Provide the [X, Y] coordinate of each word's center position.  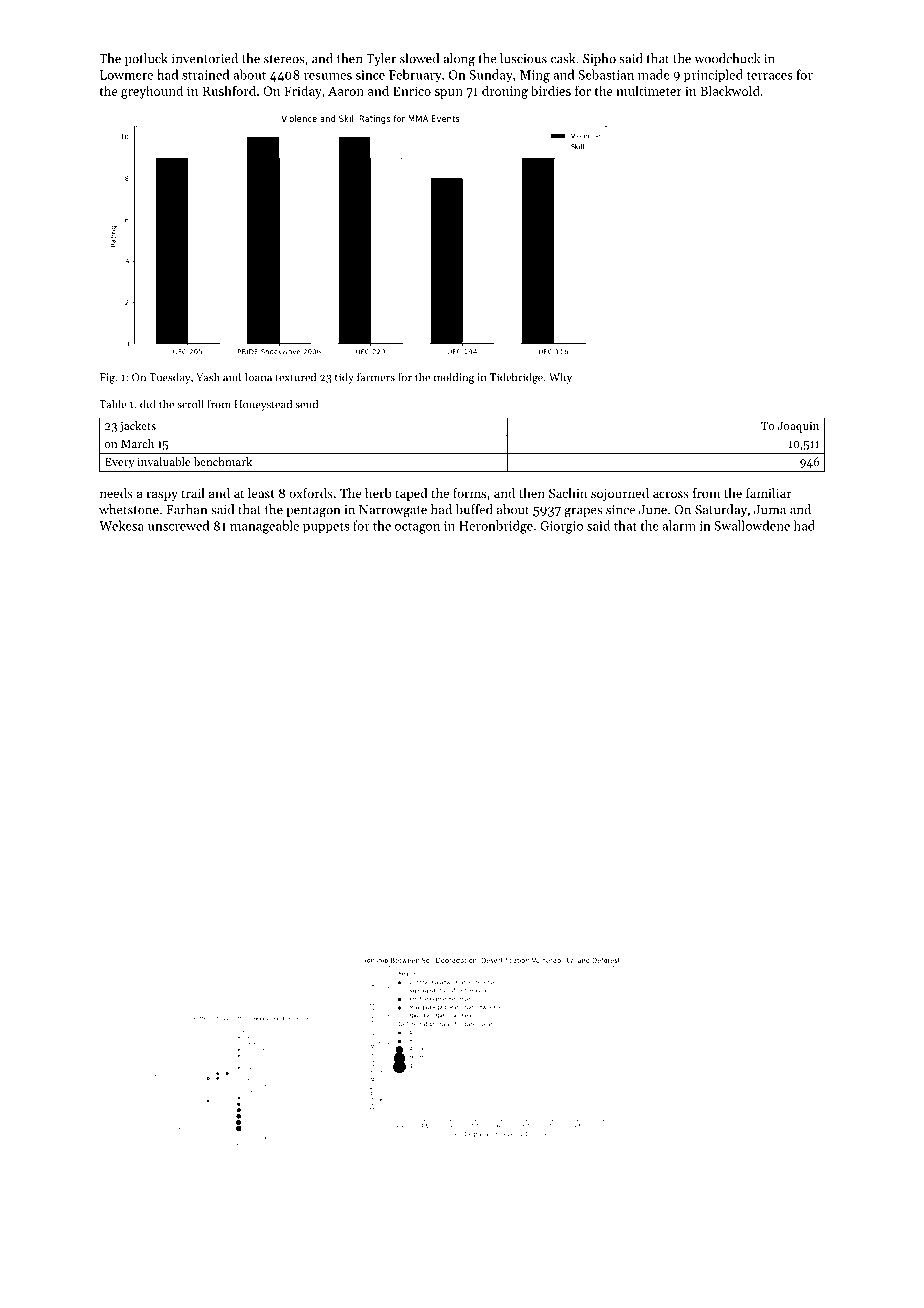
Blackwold [730, 90]
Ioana [258, 377]
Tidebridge [516, 378]
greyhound [152, 92]
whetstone [129, 509]
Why [560, 378]
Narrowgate [393, 511]
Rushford [229, 90]
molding [454, 378]
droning [505, 92]
